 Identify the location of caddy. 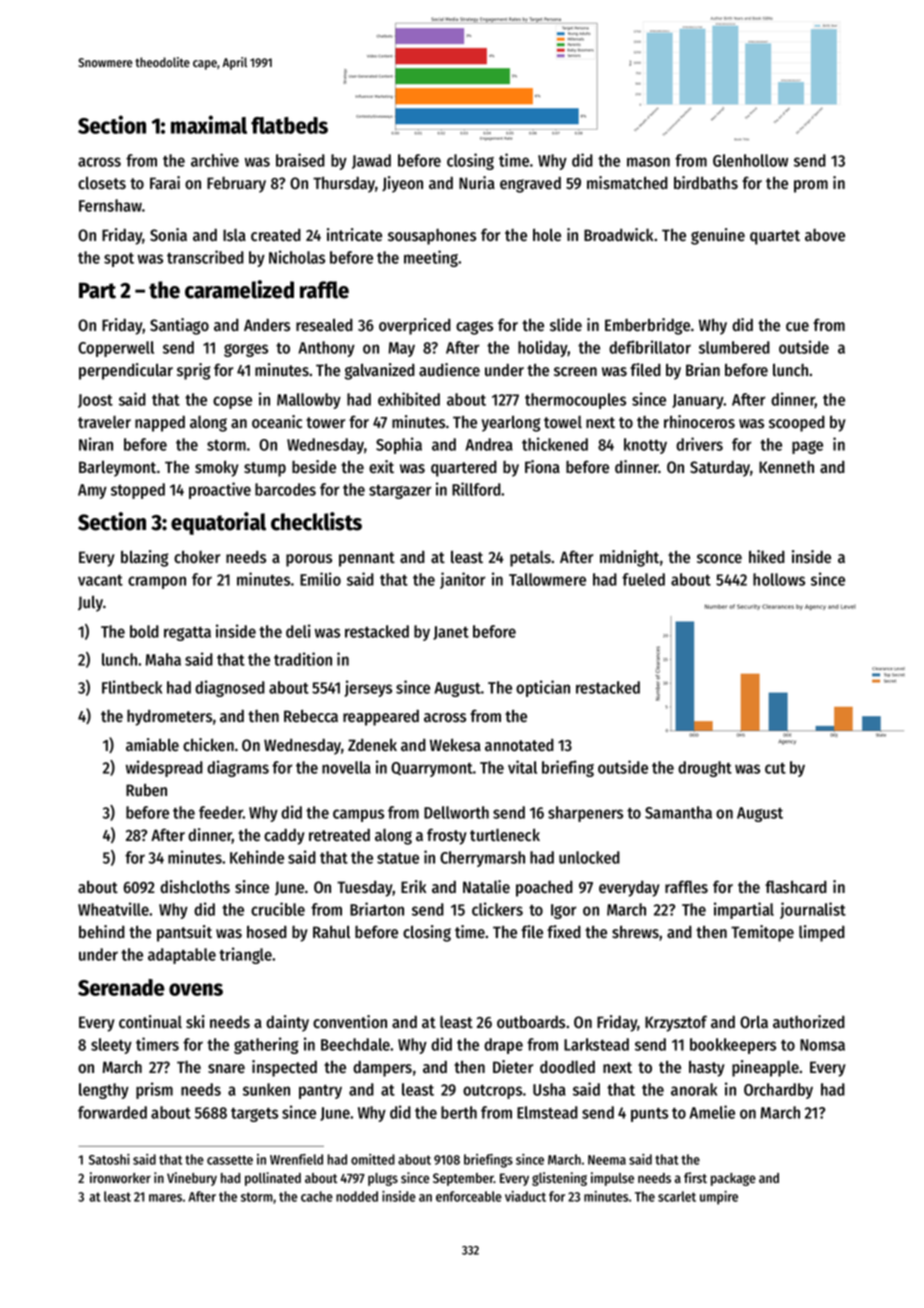
(284, 836).
